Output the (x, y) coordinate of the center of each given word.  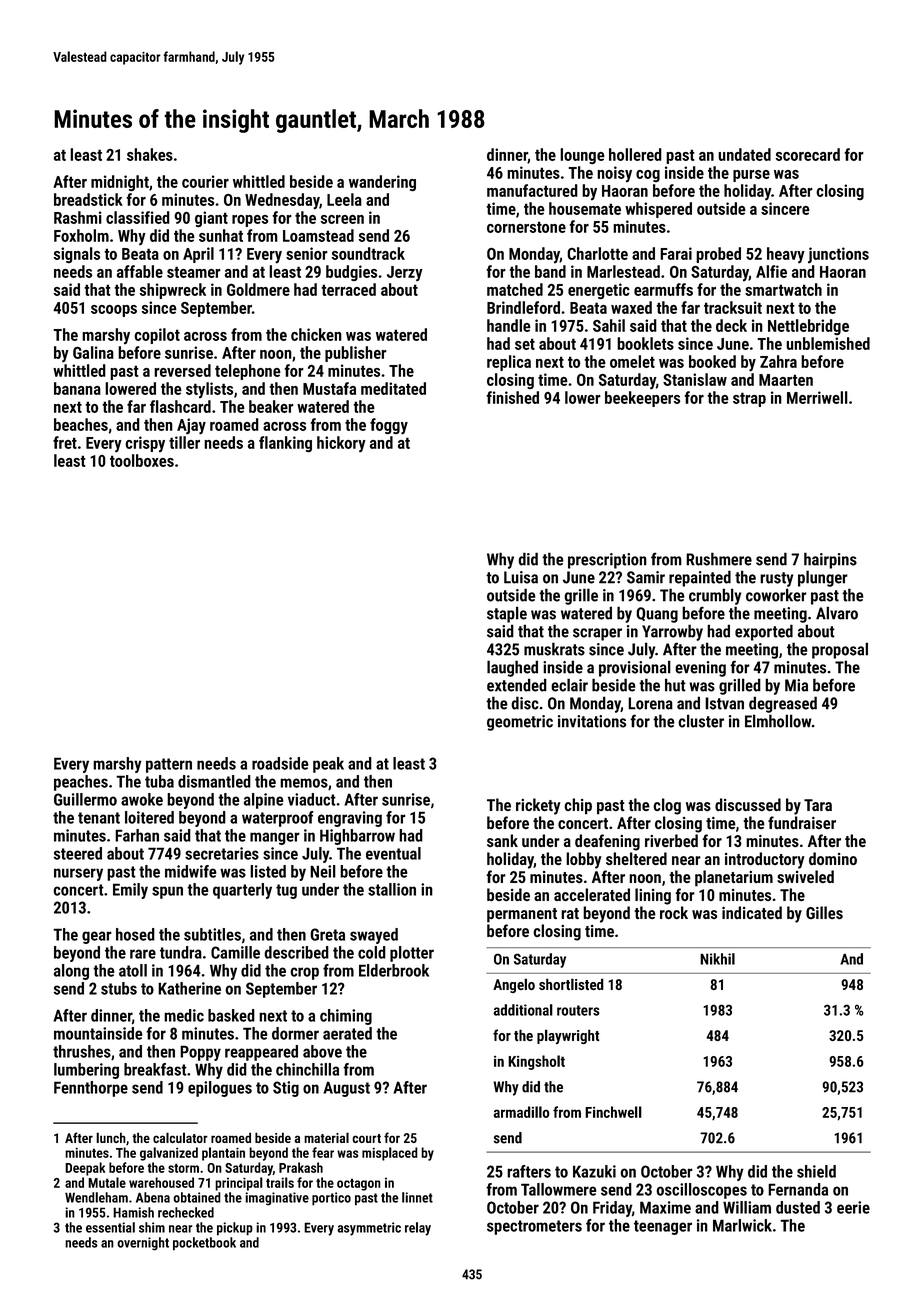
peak (328, 765)
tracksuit (733, 307)
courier (205, 181)
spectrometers (534, 1227)
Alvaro (837, 613)
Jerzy (405, 274)
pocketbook (204, 1244)
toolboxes (142, 460)
